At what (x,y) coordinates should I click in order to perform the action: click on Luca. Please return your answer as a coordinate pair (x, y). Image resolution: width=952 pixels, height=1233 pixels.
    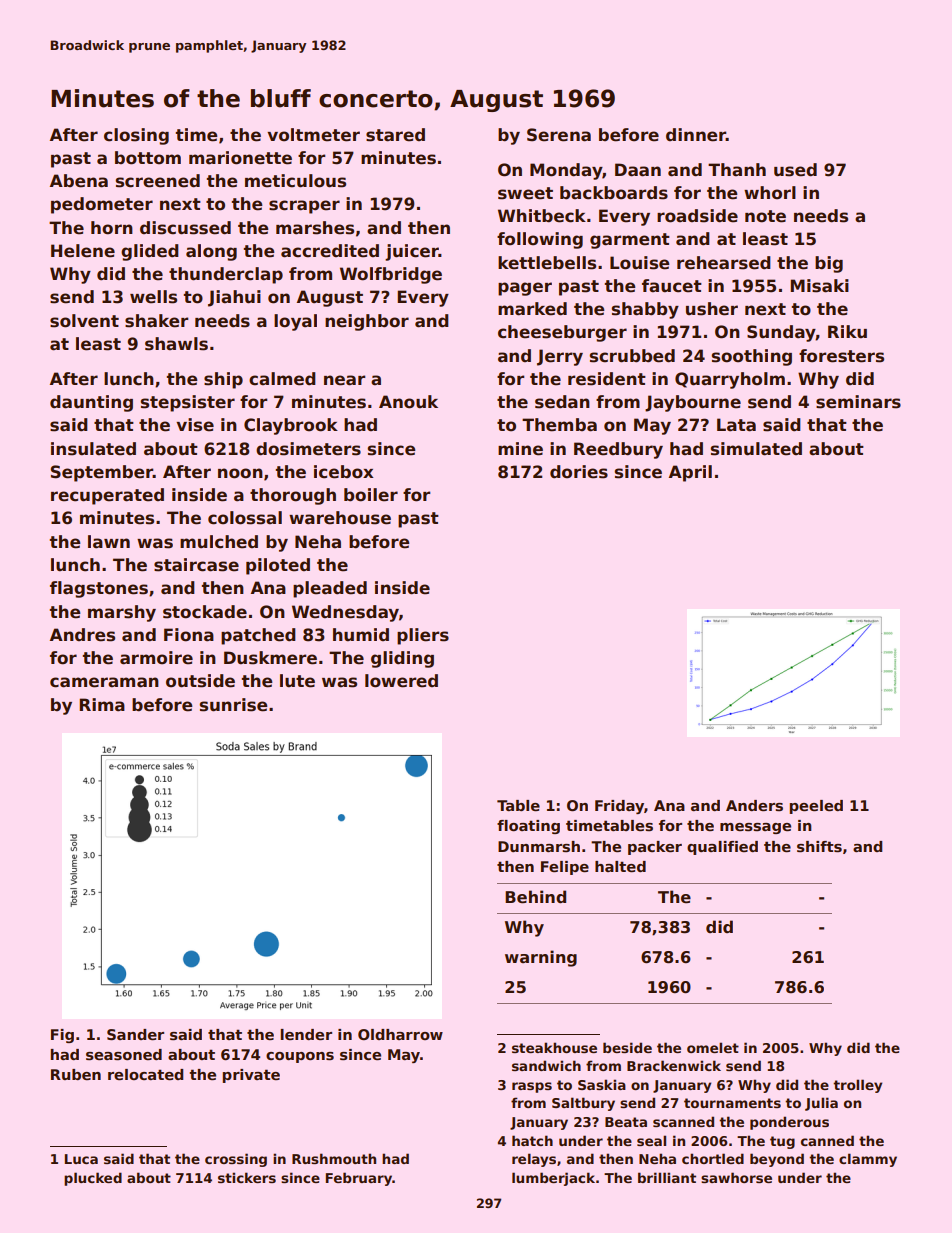
    Looking at the image, I should click on (81, 1159).
